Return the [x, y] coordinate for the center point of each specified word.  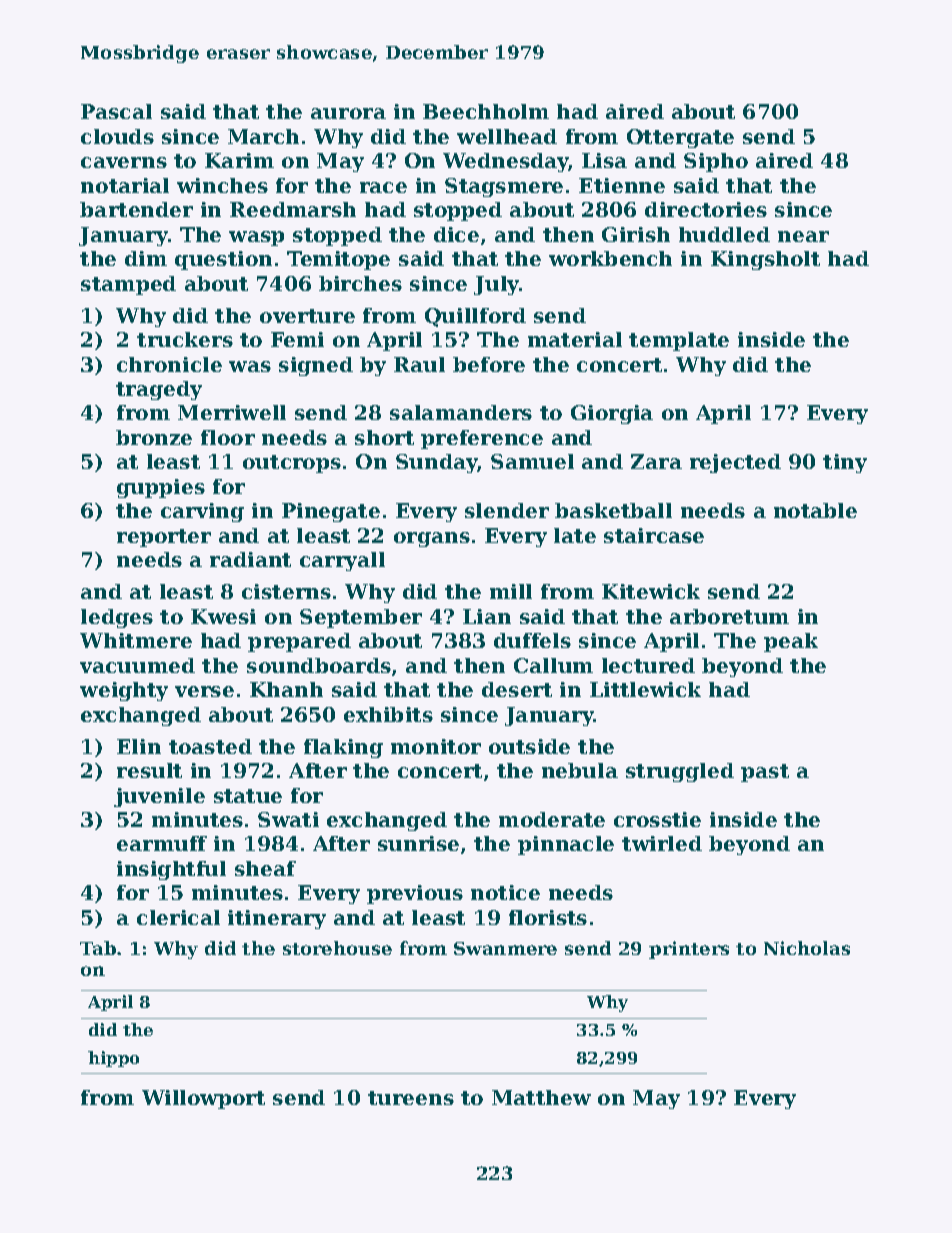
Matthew [541, 1097]
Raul [419, 364]
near [803, 236]
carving [202, 512]
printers [689, 950]
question [223, 260]
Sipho [716, 162]
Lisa [604, 160]
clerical [178, 917]
